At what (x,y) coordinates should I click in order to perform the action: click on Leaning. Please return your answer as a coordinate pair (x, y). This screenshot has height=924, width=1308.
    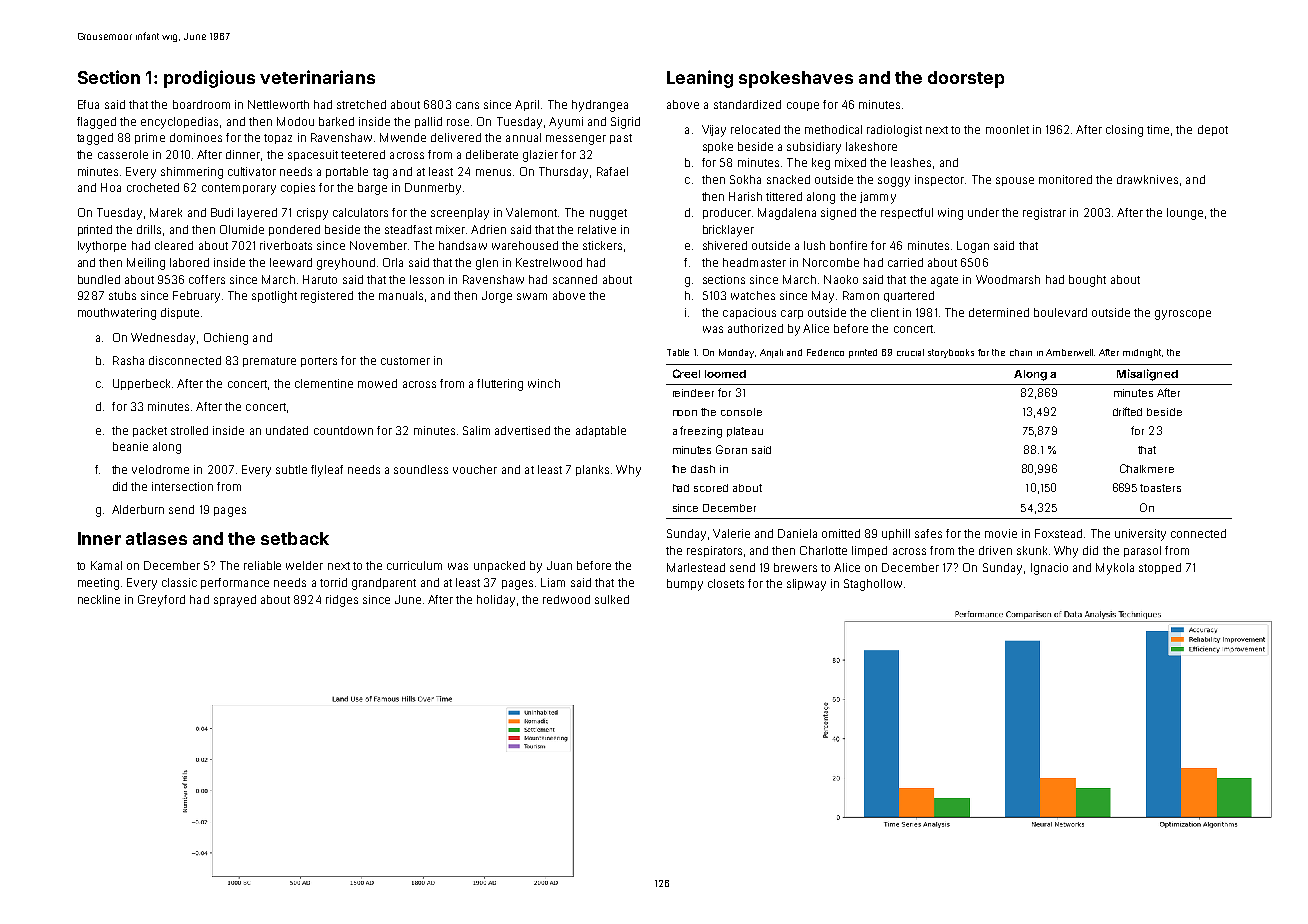
    Looking at the image, I should click on (700, 79).
